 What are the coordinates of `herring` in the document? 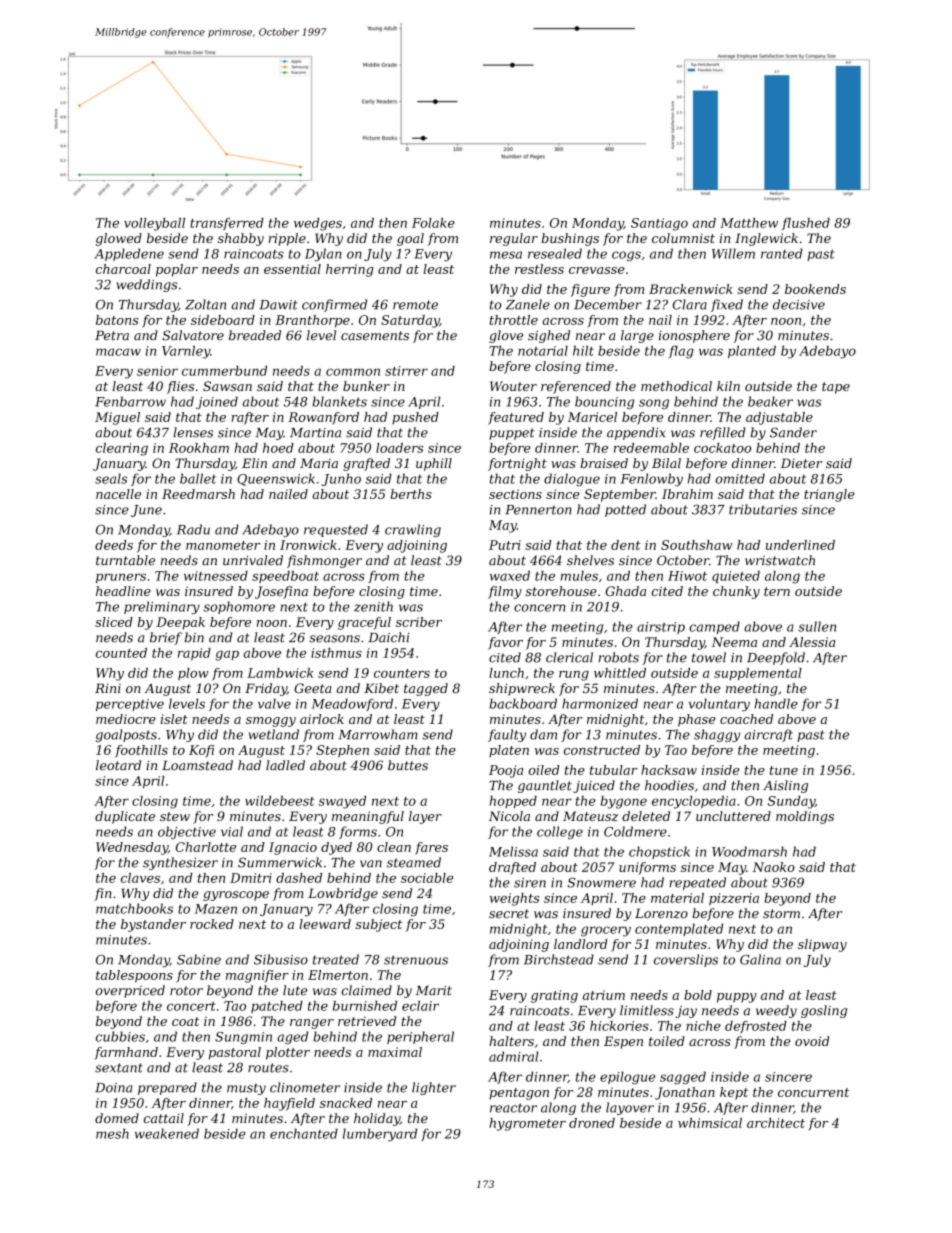 It's located at (350, 270).
